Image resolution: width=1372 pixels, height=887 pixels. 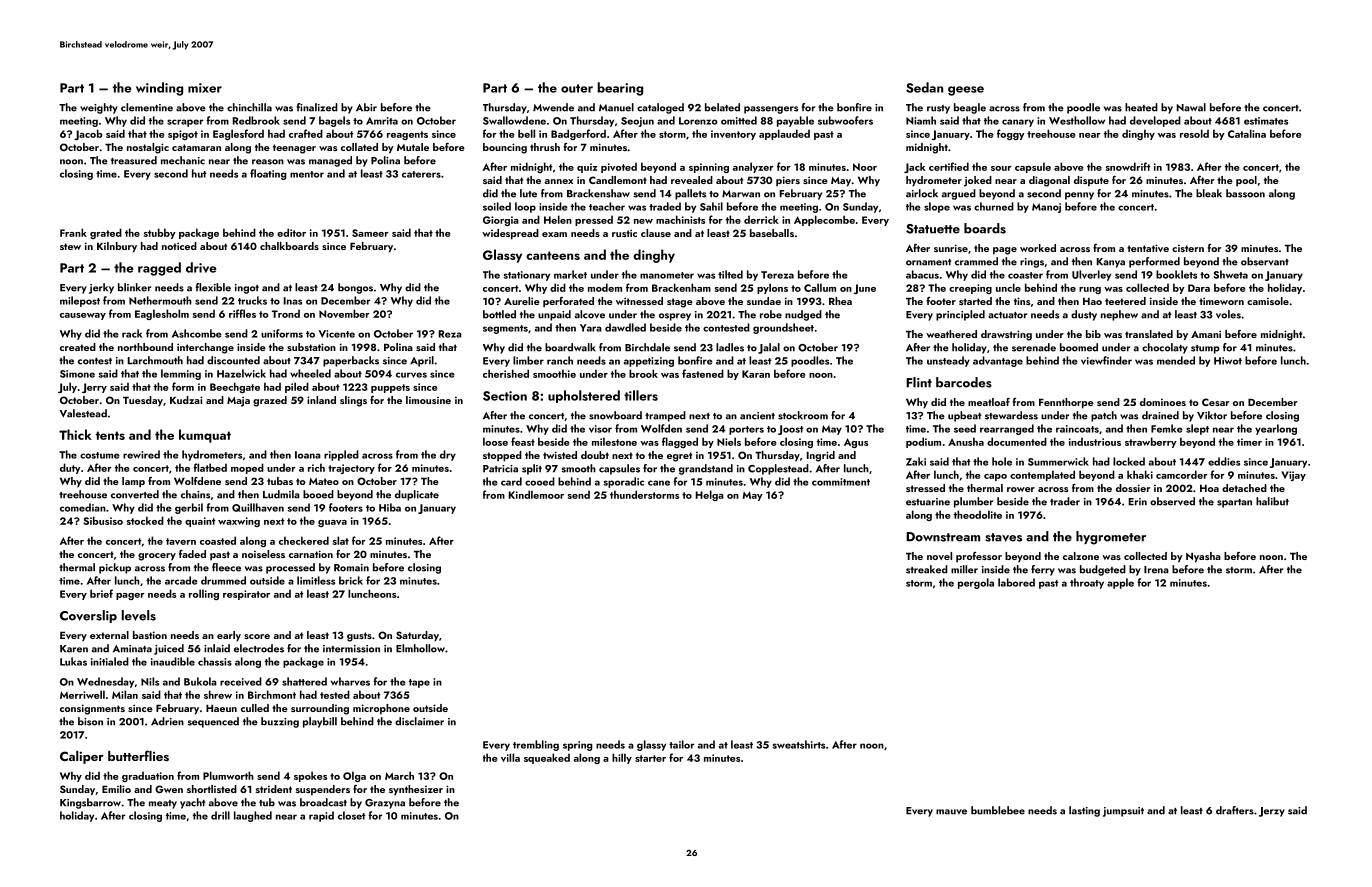 What do you see at coordinates (1148, 248) in the page?
I see `tentative` at bounding box center [1148, 248].
